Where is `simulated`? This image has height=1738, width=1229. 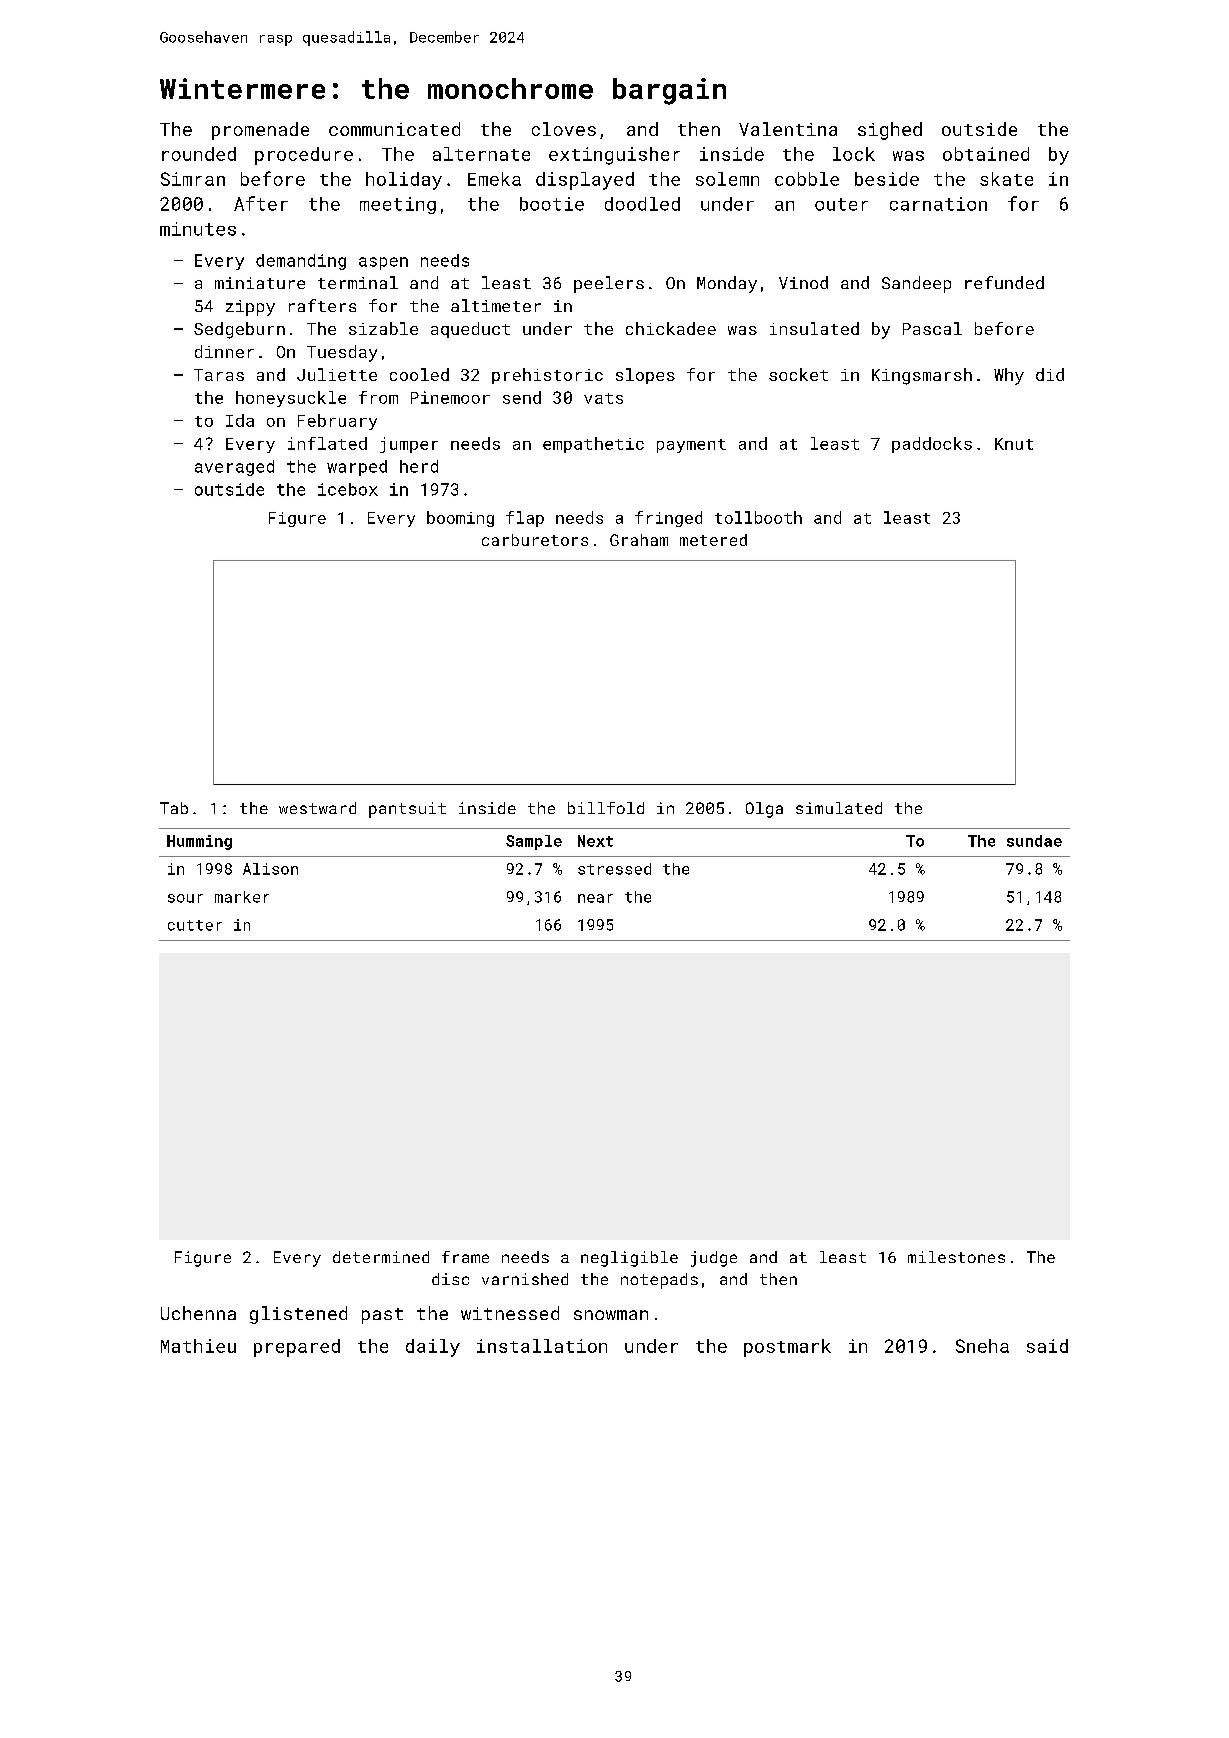
simulated is located at coordinates (839, 808).
